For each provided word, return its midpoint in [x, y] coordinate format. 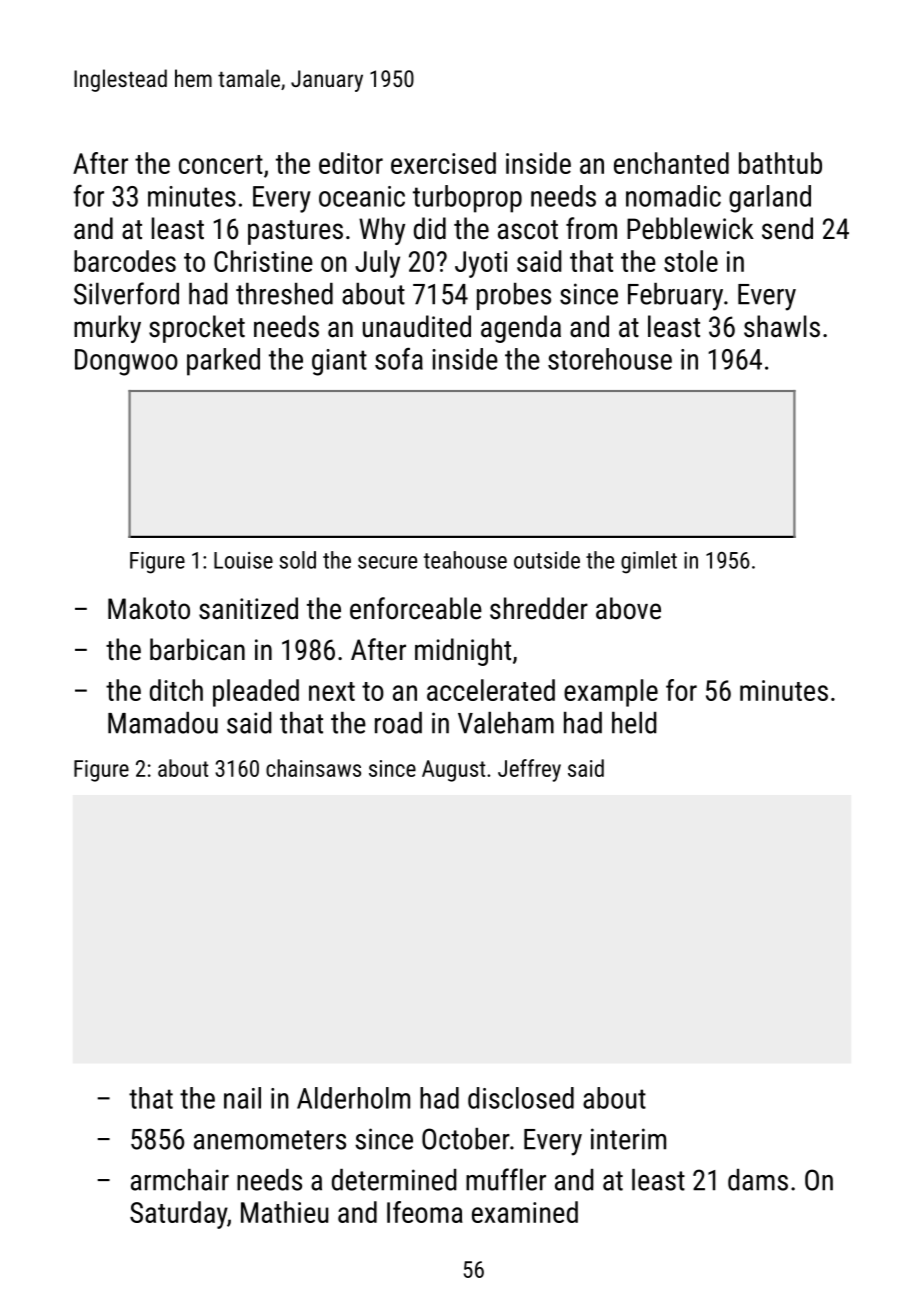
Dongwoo [126, 362]
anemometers [270, 1140]
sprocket [197, 329]
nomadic [673, 196]
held [634, 723]
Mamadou [163, 723]
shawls [782, 326]
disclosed [521, 1098]
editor [351, 163]
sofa [399, 358]
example [611, 693]
